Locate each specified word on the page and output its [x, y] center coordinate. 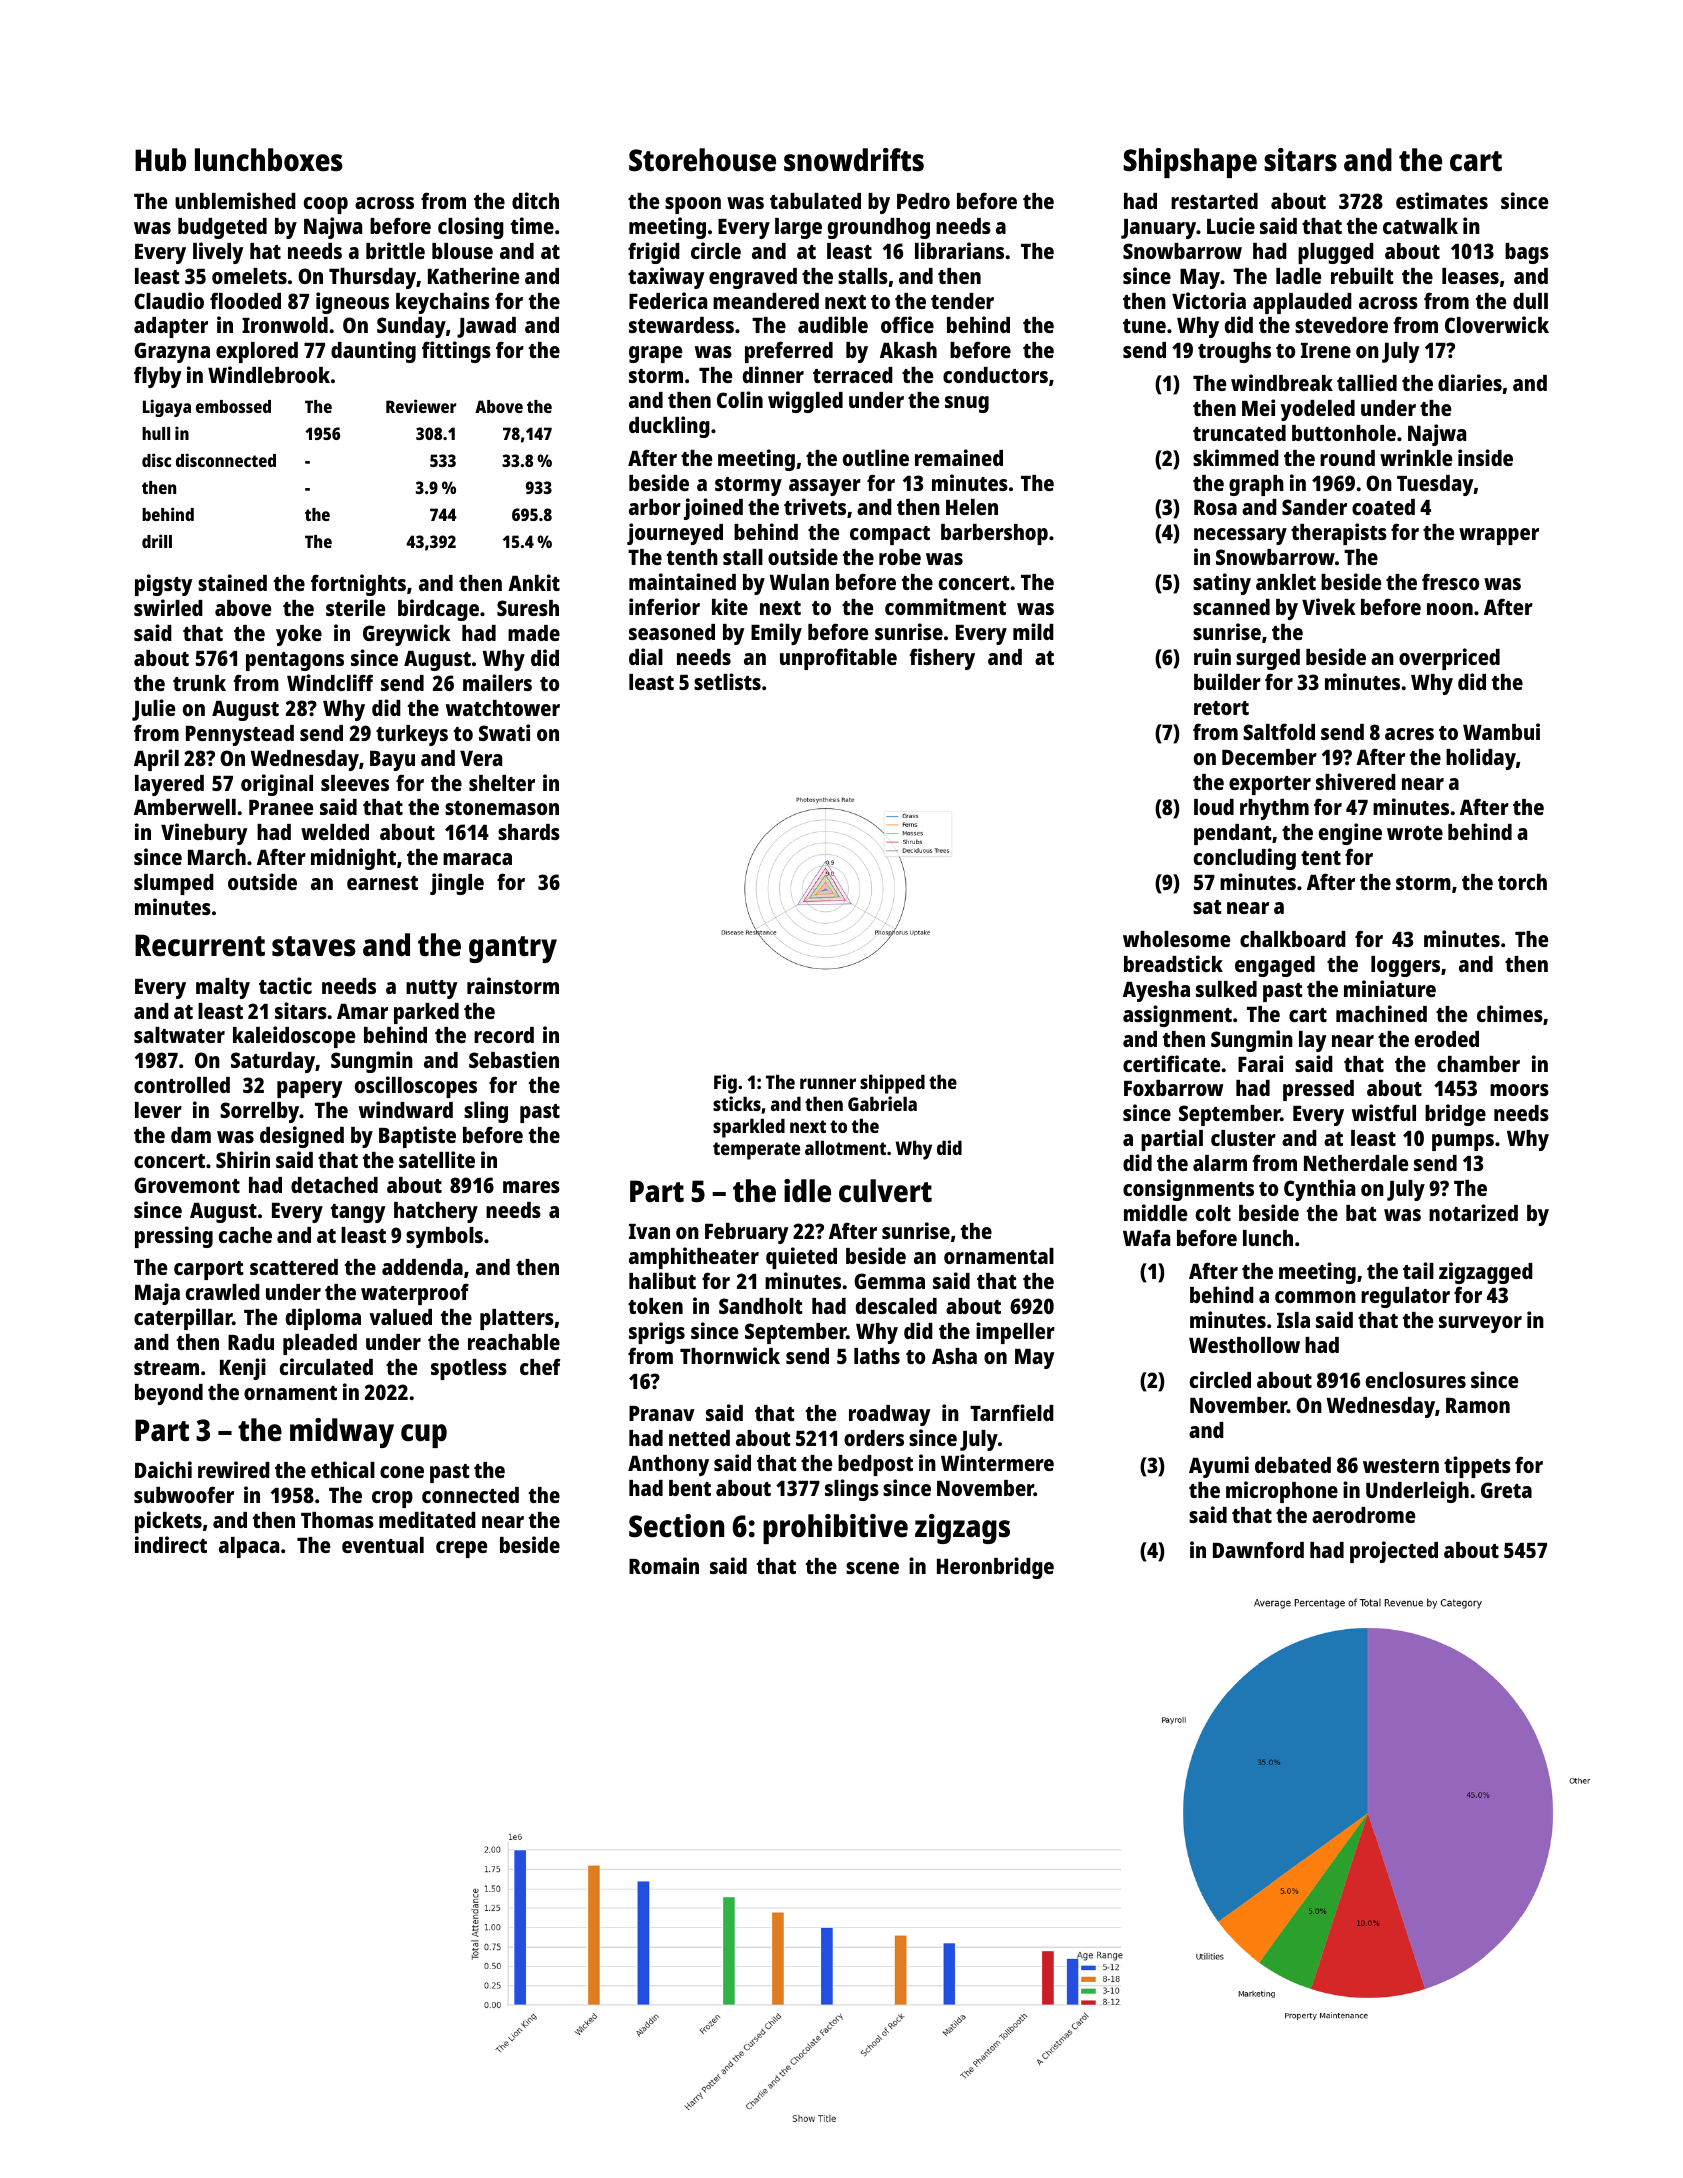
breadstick [1173, 963]
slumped [174, 884]
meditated [427, 1519]
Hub [160, 160]
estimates [1442, 200]
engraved [753, 278]
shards [529, 832]
